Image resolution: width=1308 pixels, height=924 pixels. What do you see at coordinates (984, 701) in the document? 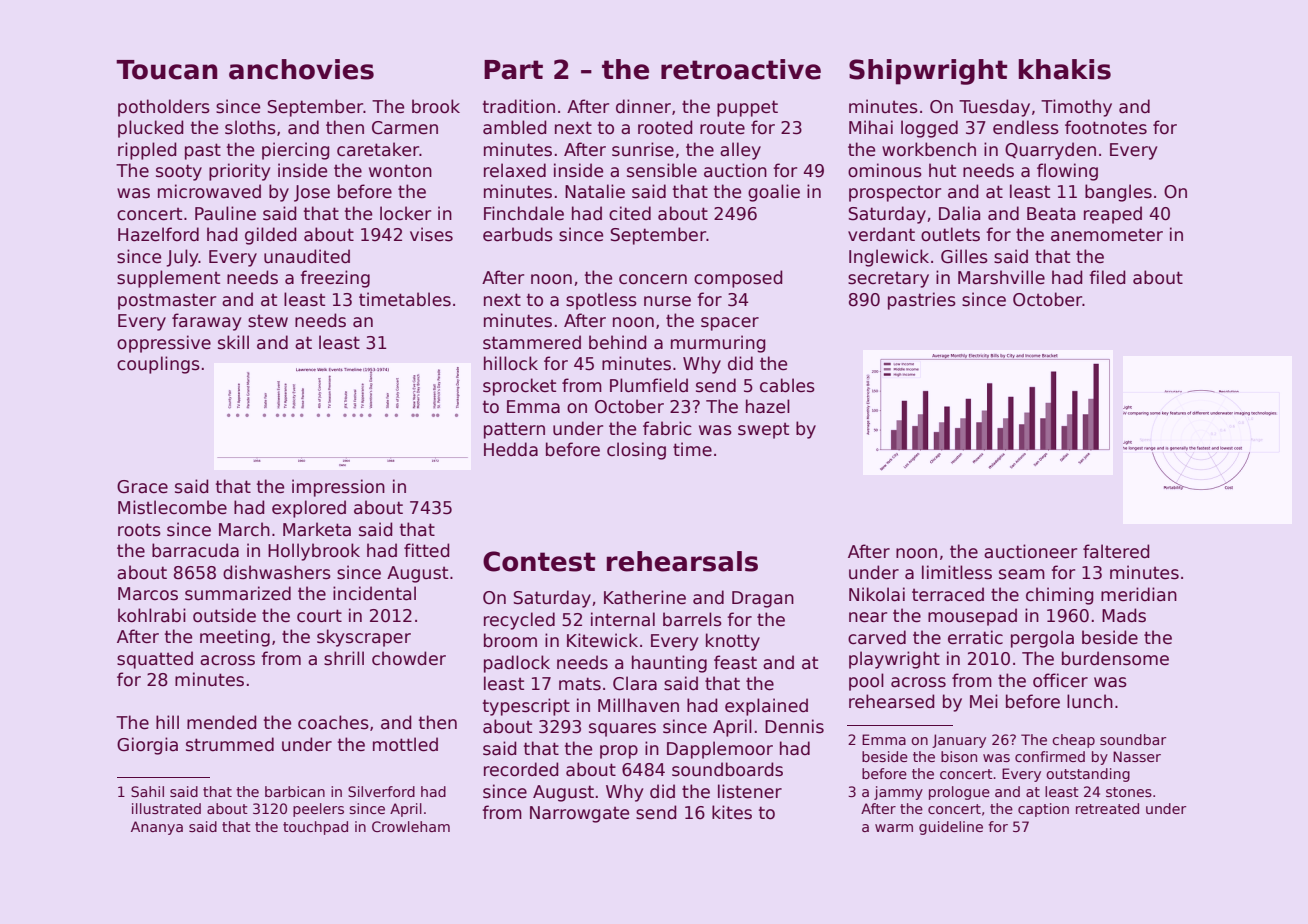
I see `Mei` at bounding box center [984, 701].
